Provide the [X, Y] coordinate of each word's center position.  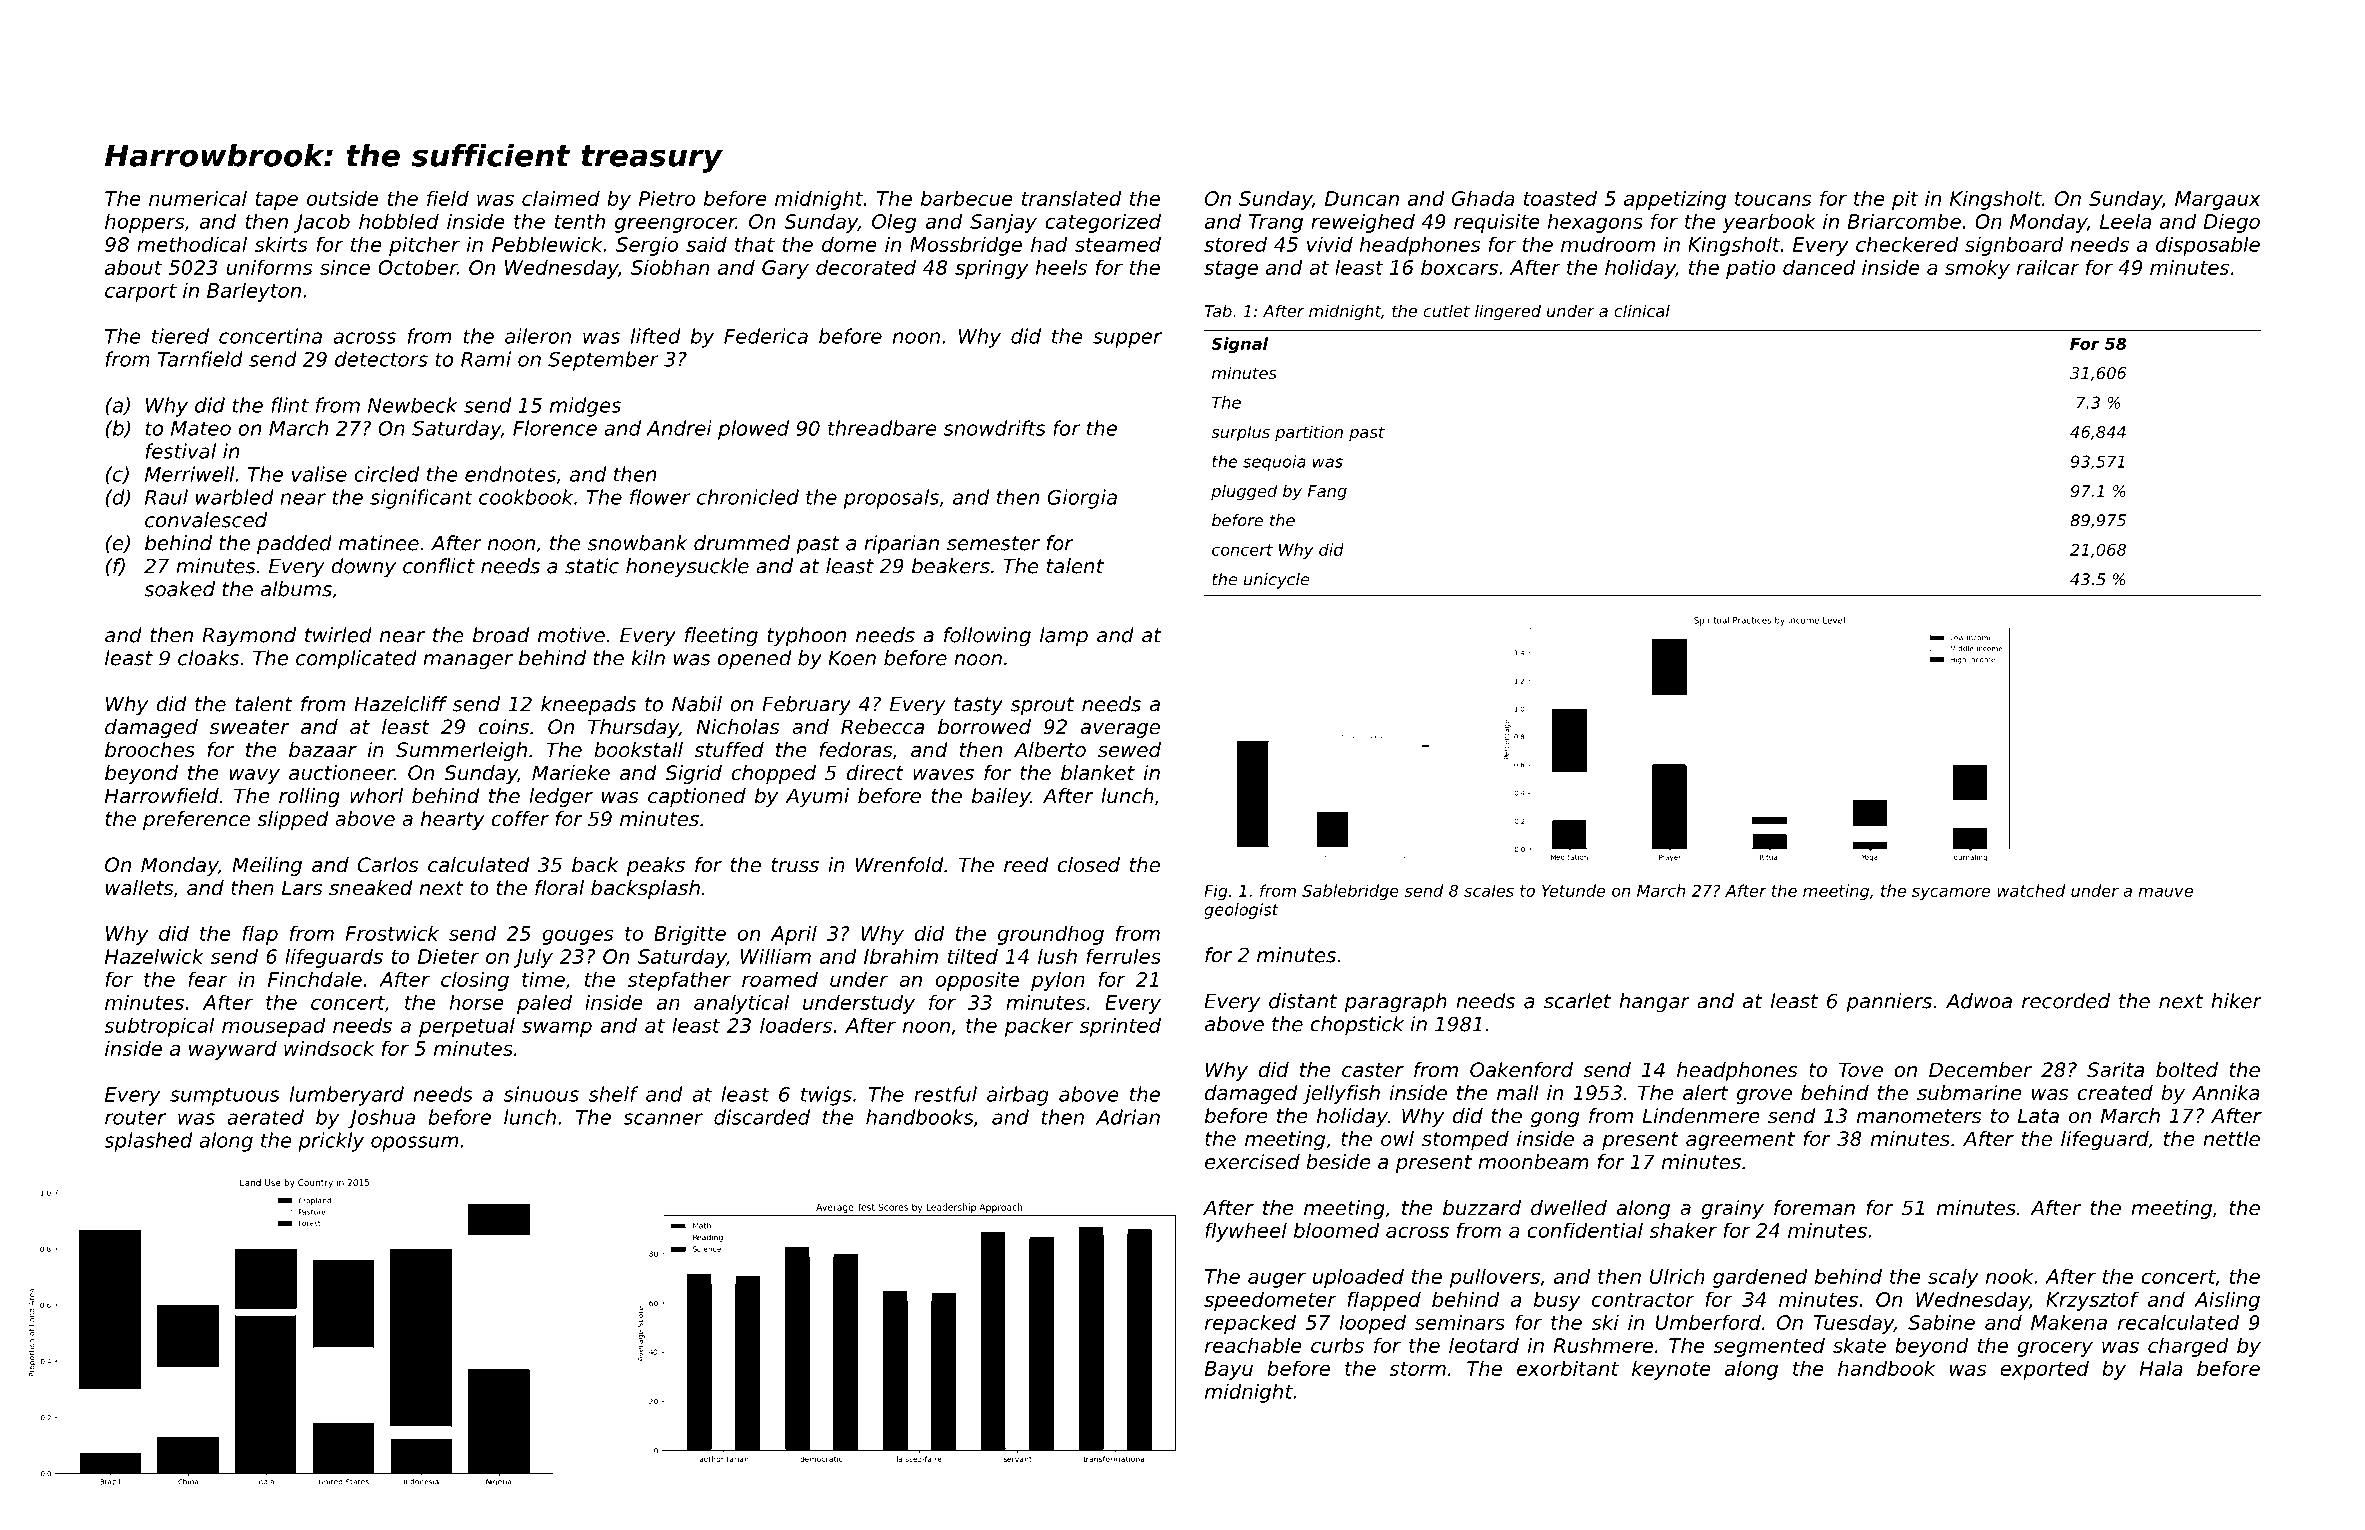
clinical [1642, 310]
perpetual [467, 1027]
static [592, 566]
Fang [1327, 493]
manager [468, 662]
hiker [2236, 1001]
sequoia [1274, 463]
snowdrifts [995, 428]
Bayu [1228, 1370]
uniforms [269, 267]
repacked [1250, 1324]
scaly [1953, 1278]
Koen [852, 658]
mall [1518, 1093]
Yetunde [1573, 890]
